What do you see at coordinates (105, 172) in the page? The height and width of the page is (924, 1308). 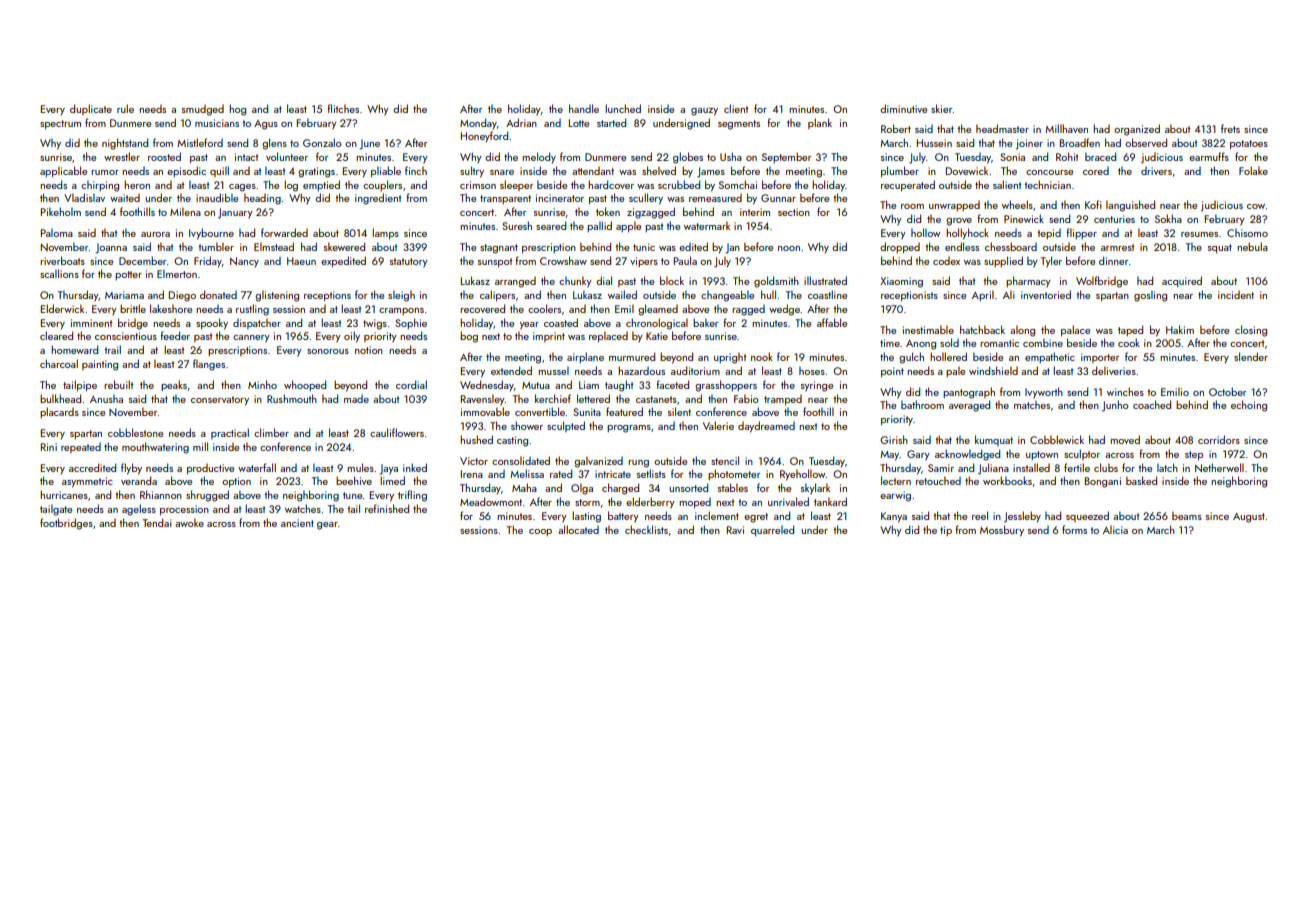 I see `rumor` at bounding box center [105, 172].
